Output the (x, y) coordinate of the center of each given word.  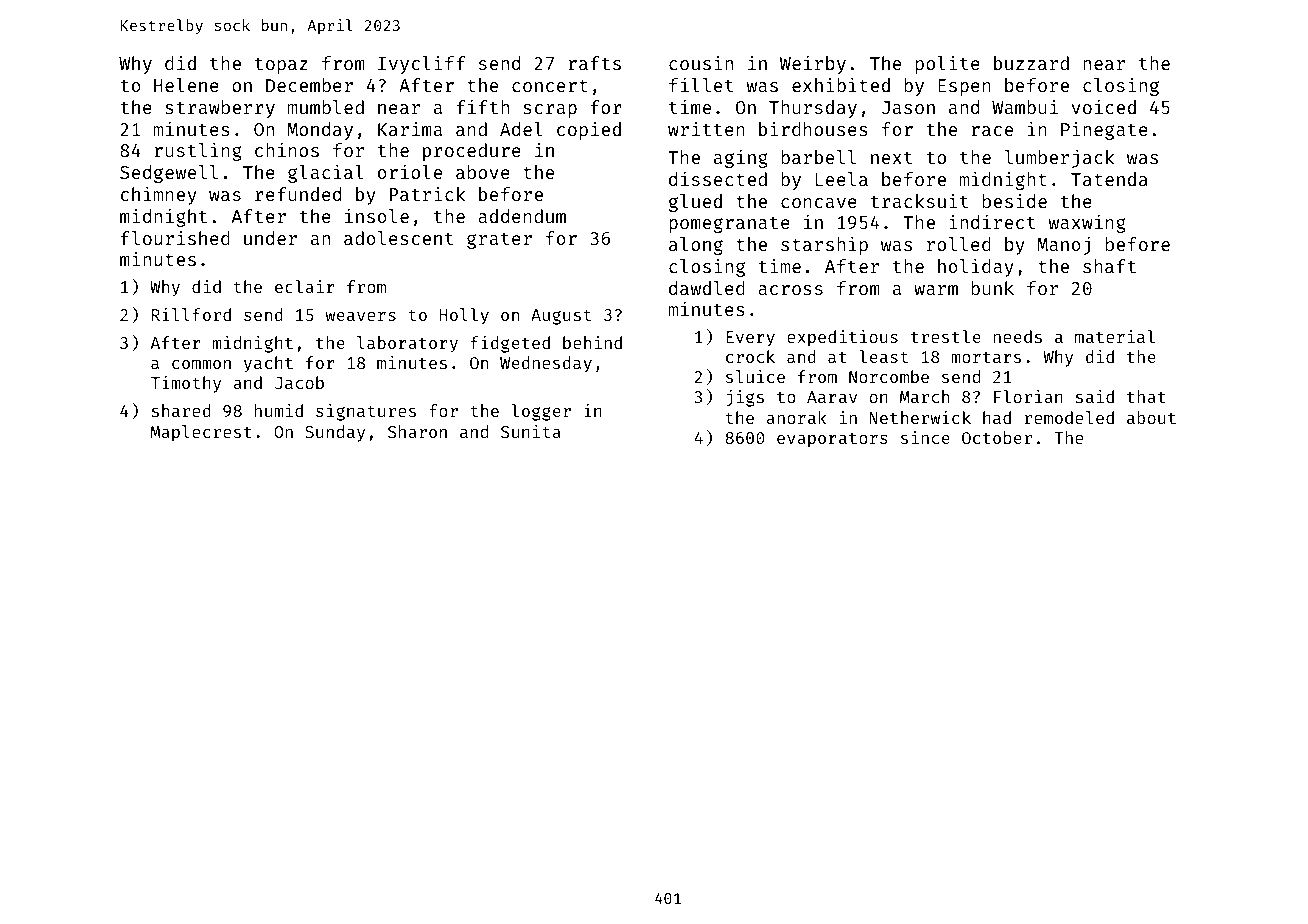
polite (948, 64)
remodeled (1069, 417)
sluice (755, 376)
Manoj (1063, 245)
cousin (701, 62)
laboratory (407, 344)
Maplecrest (201, 433)
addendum (522, 216)
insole (377, 215)
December (309, 85)
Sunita (531, 431)
